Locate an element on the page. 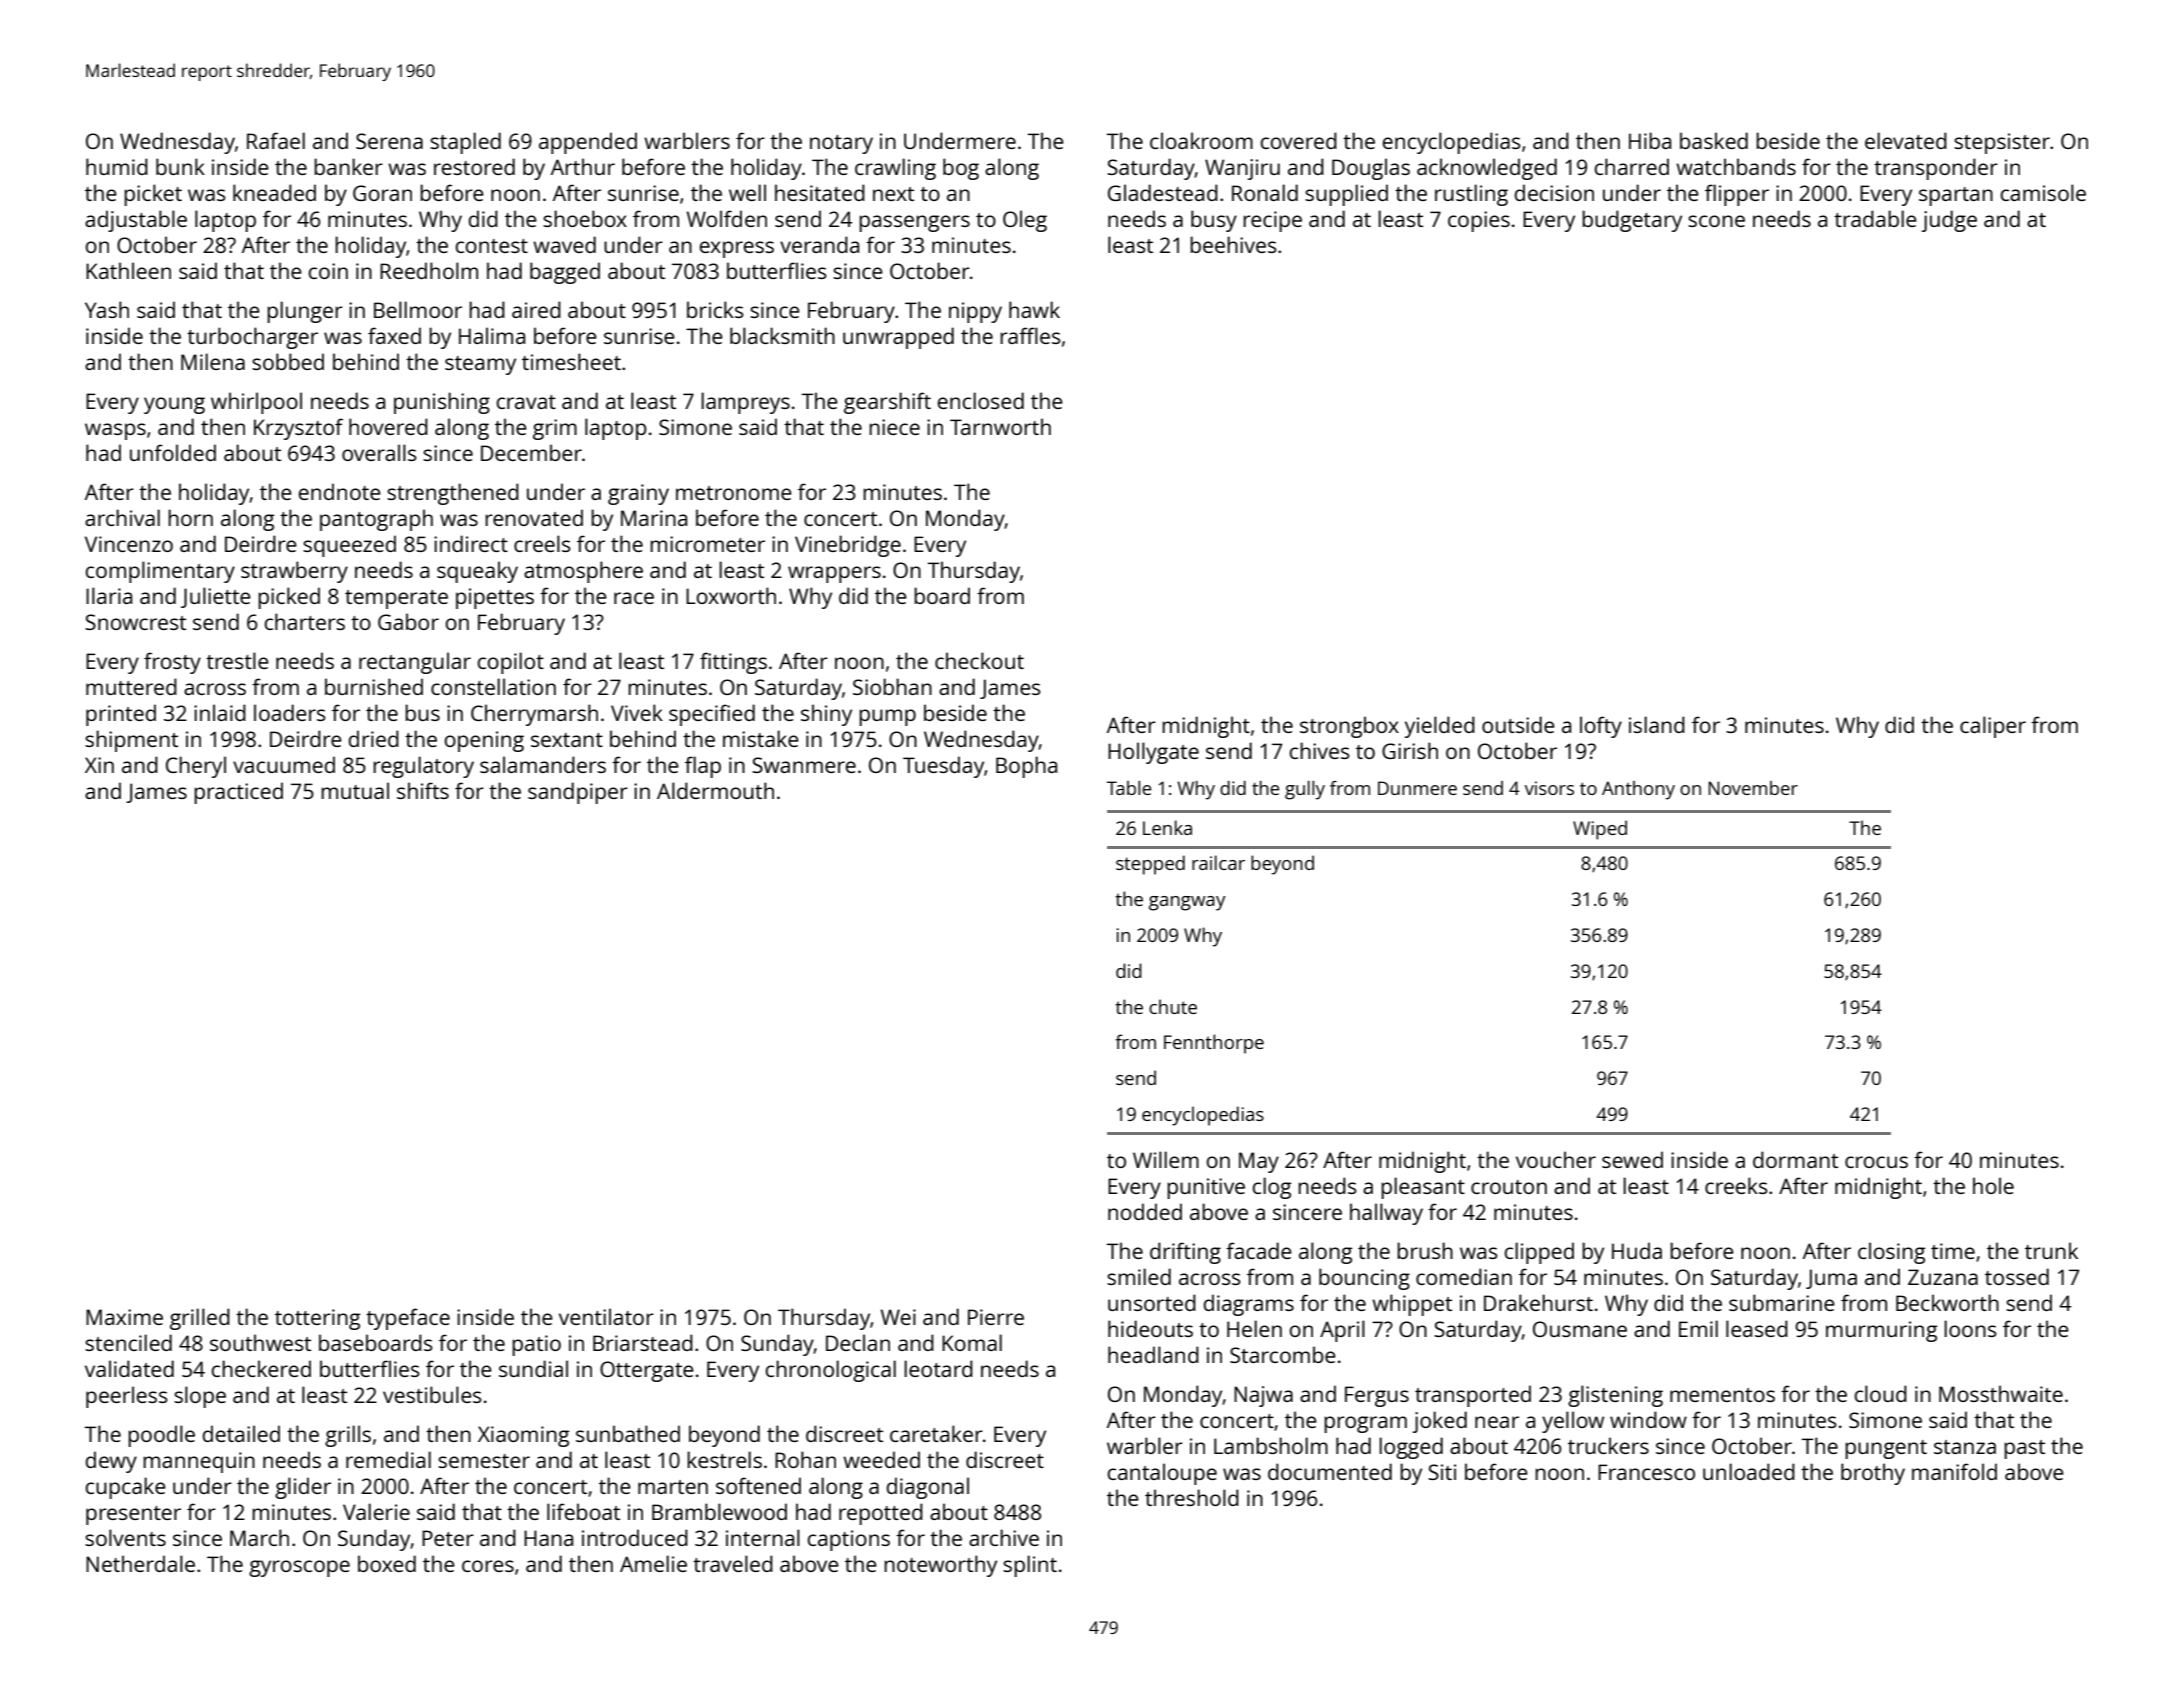 The width and height of the page is (2178, 1683). strongbox is located at coordinates (1349, 727).
